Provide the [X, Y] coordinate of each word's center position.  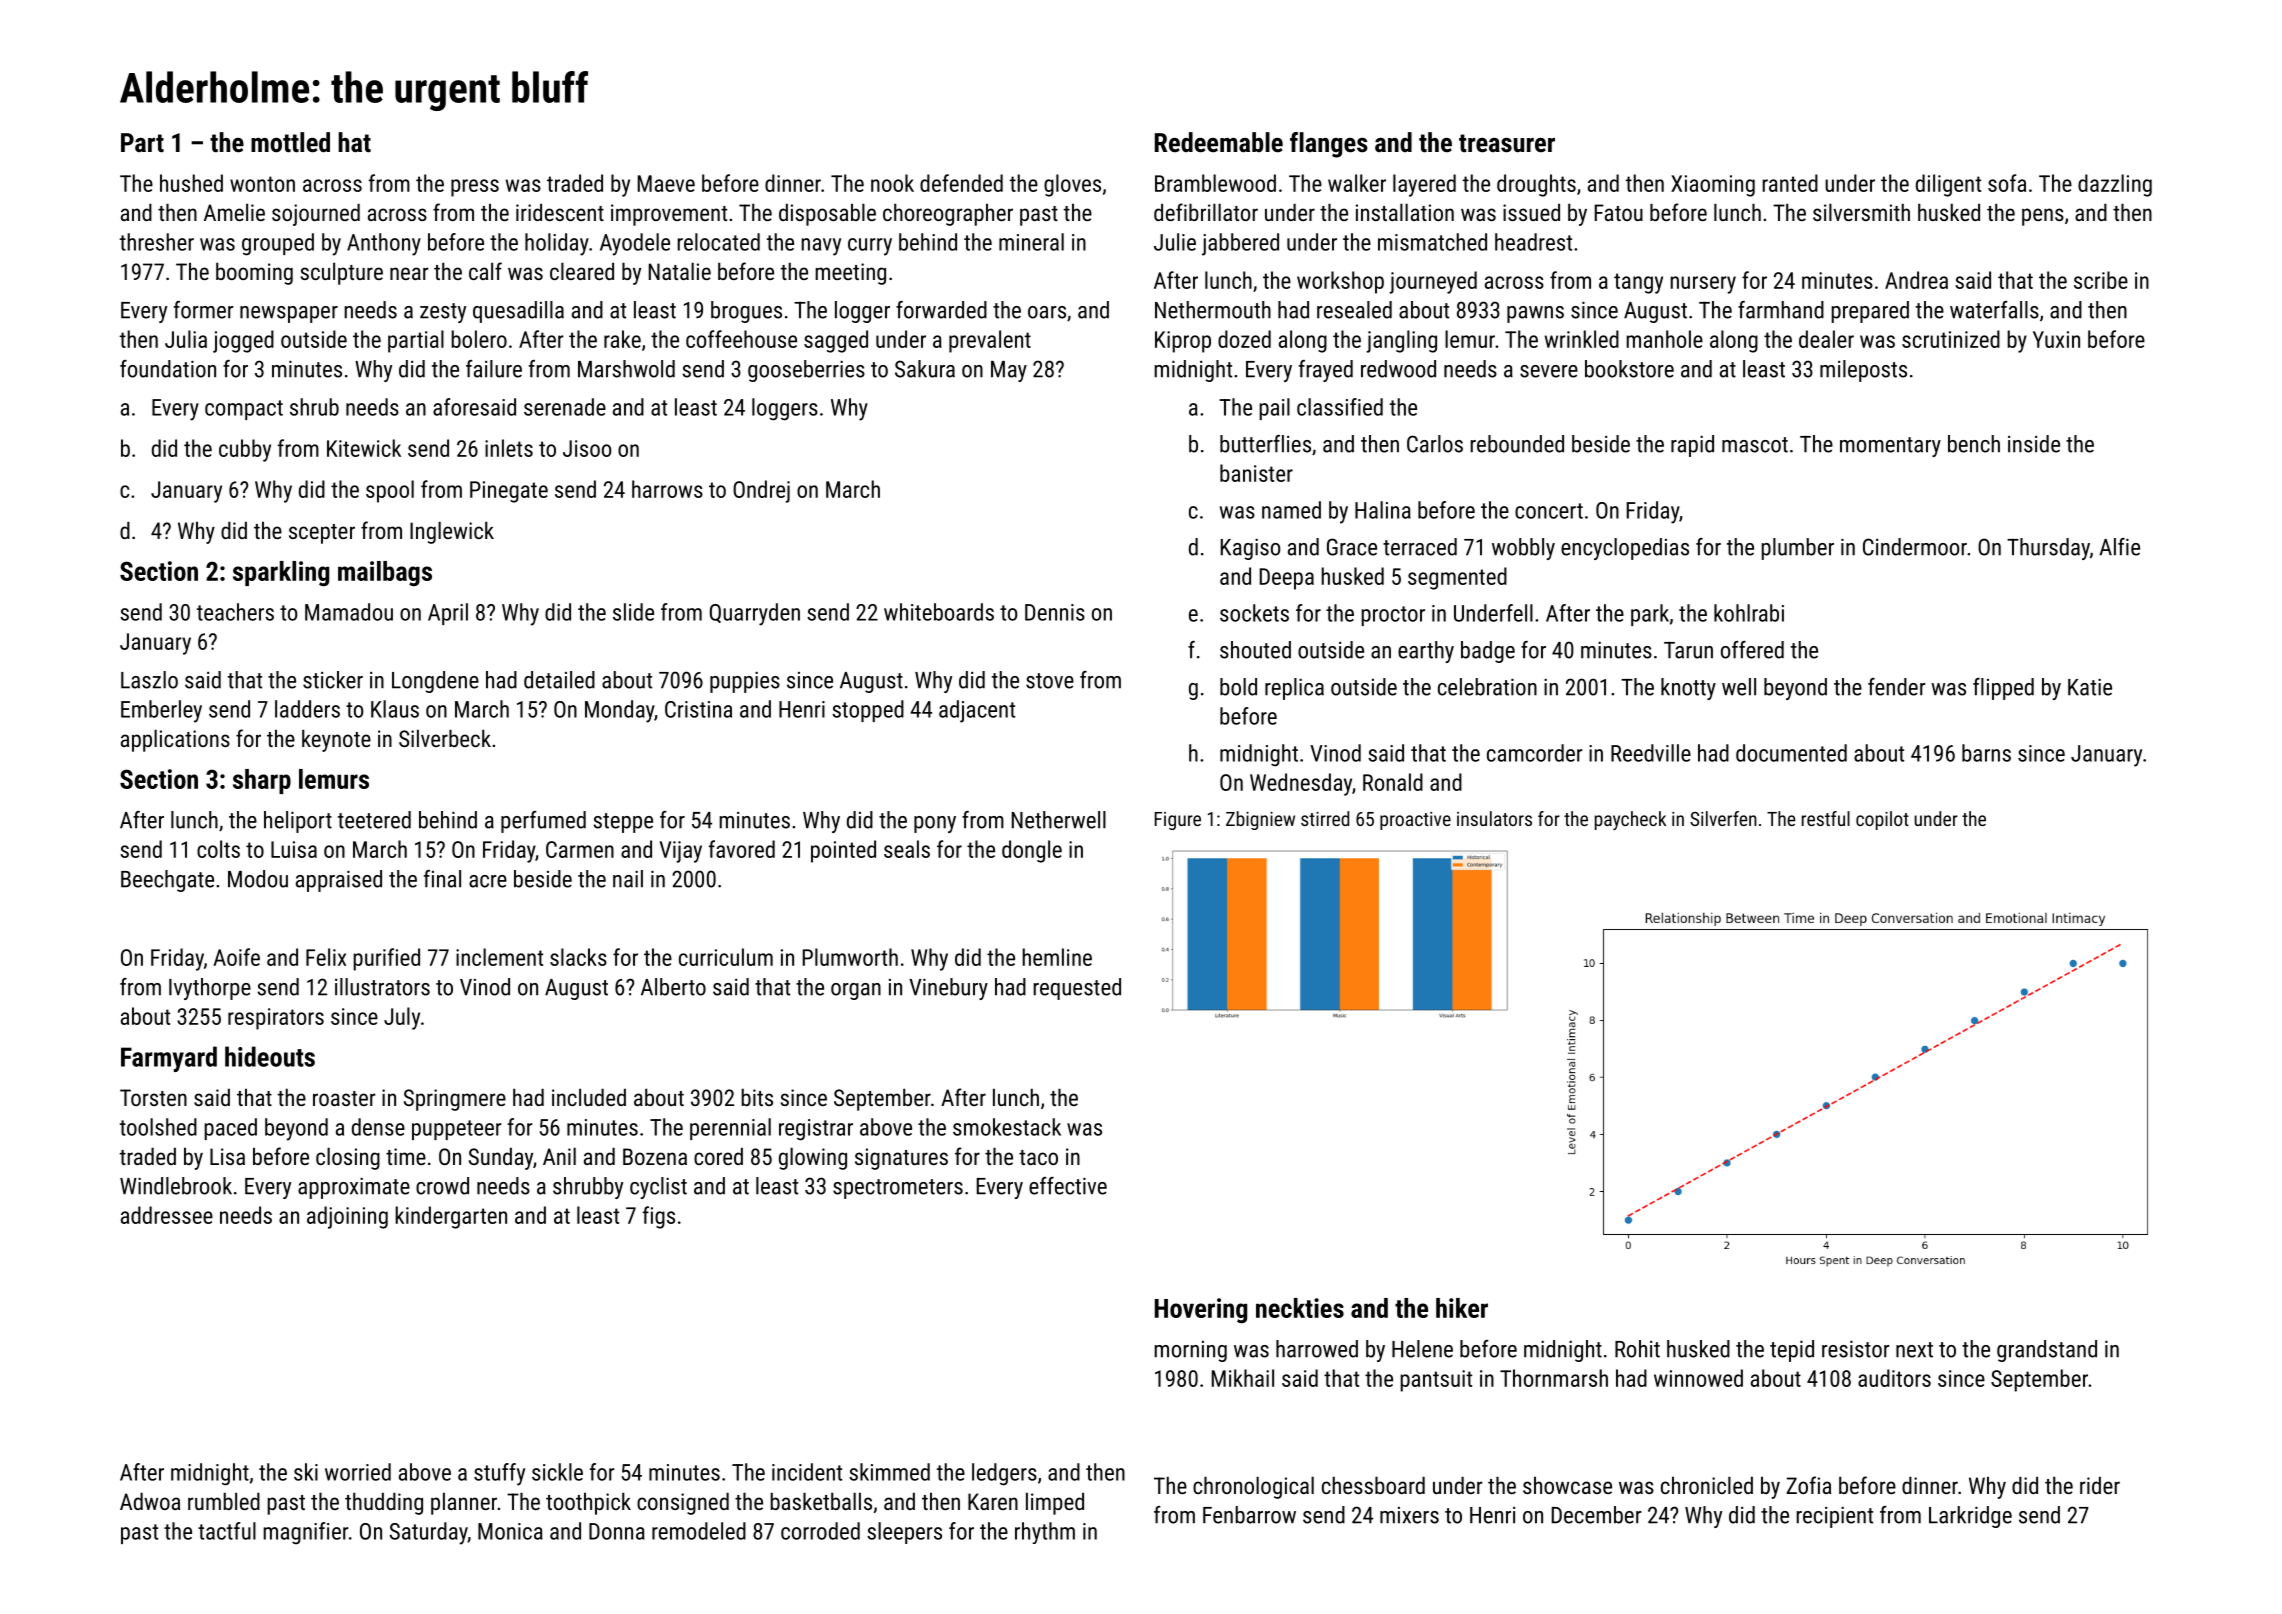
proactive [1415, 821]
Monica [510, 1531]
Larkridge [1970, 1517]
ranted [1790, 183]
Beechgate [167, 881]
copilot [1882, 820]
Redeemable [1219, 142]
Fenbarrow [1249, 1515]
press [475, 188]
